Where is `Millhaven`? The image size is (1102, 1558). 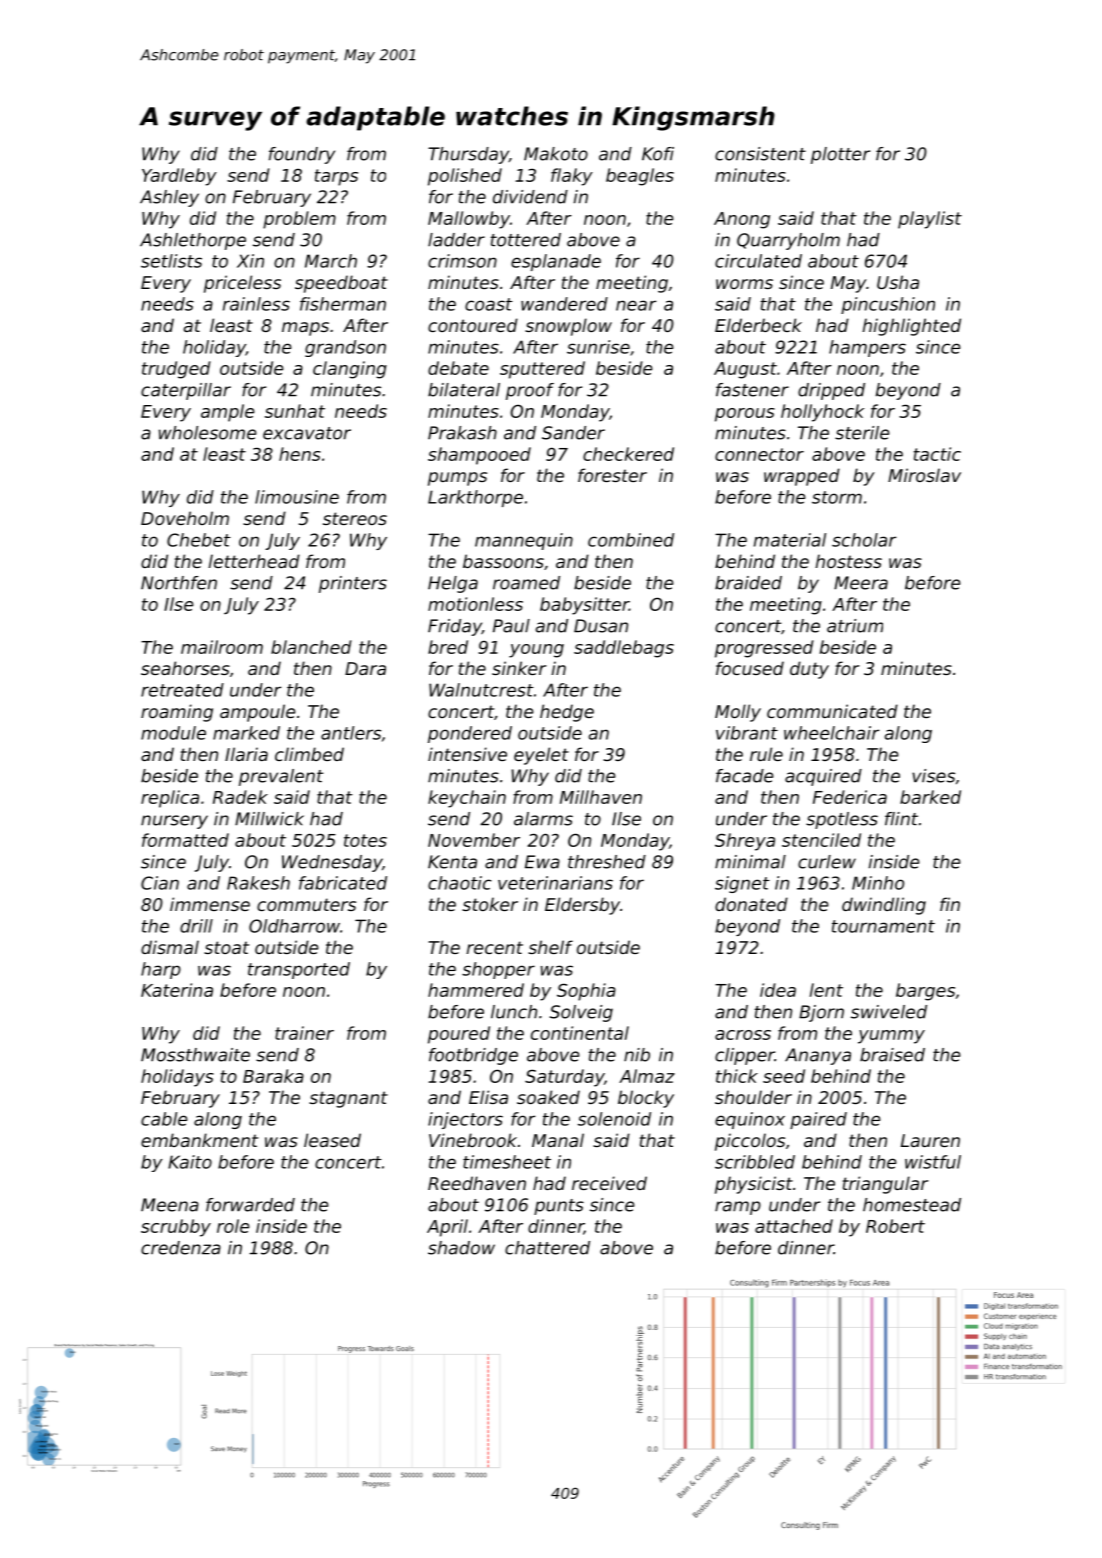 Millhaven is located at coordinates (601, 797).
